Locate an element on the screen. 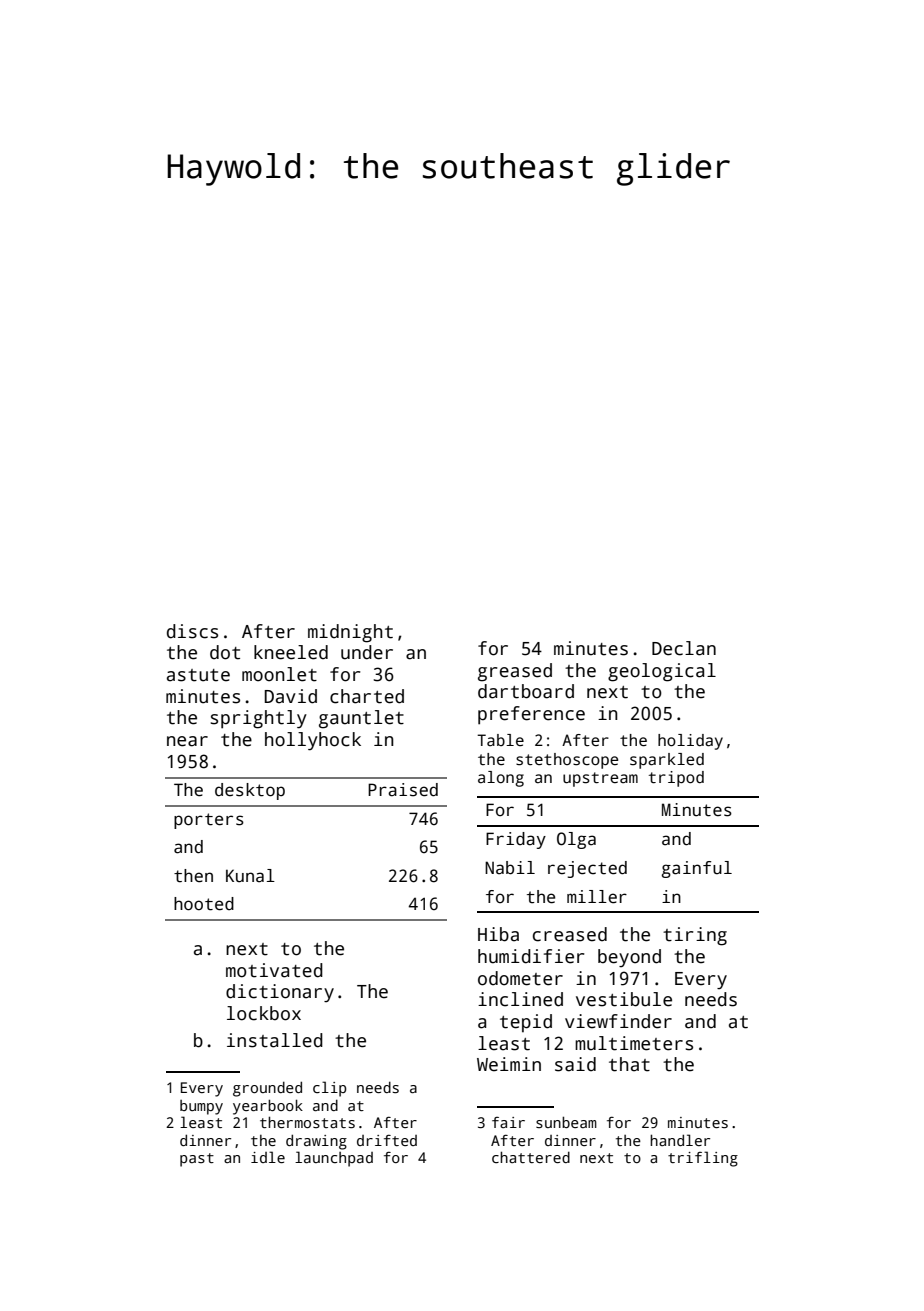  Kunal is located at coordinates (250, 876).
